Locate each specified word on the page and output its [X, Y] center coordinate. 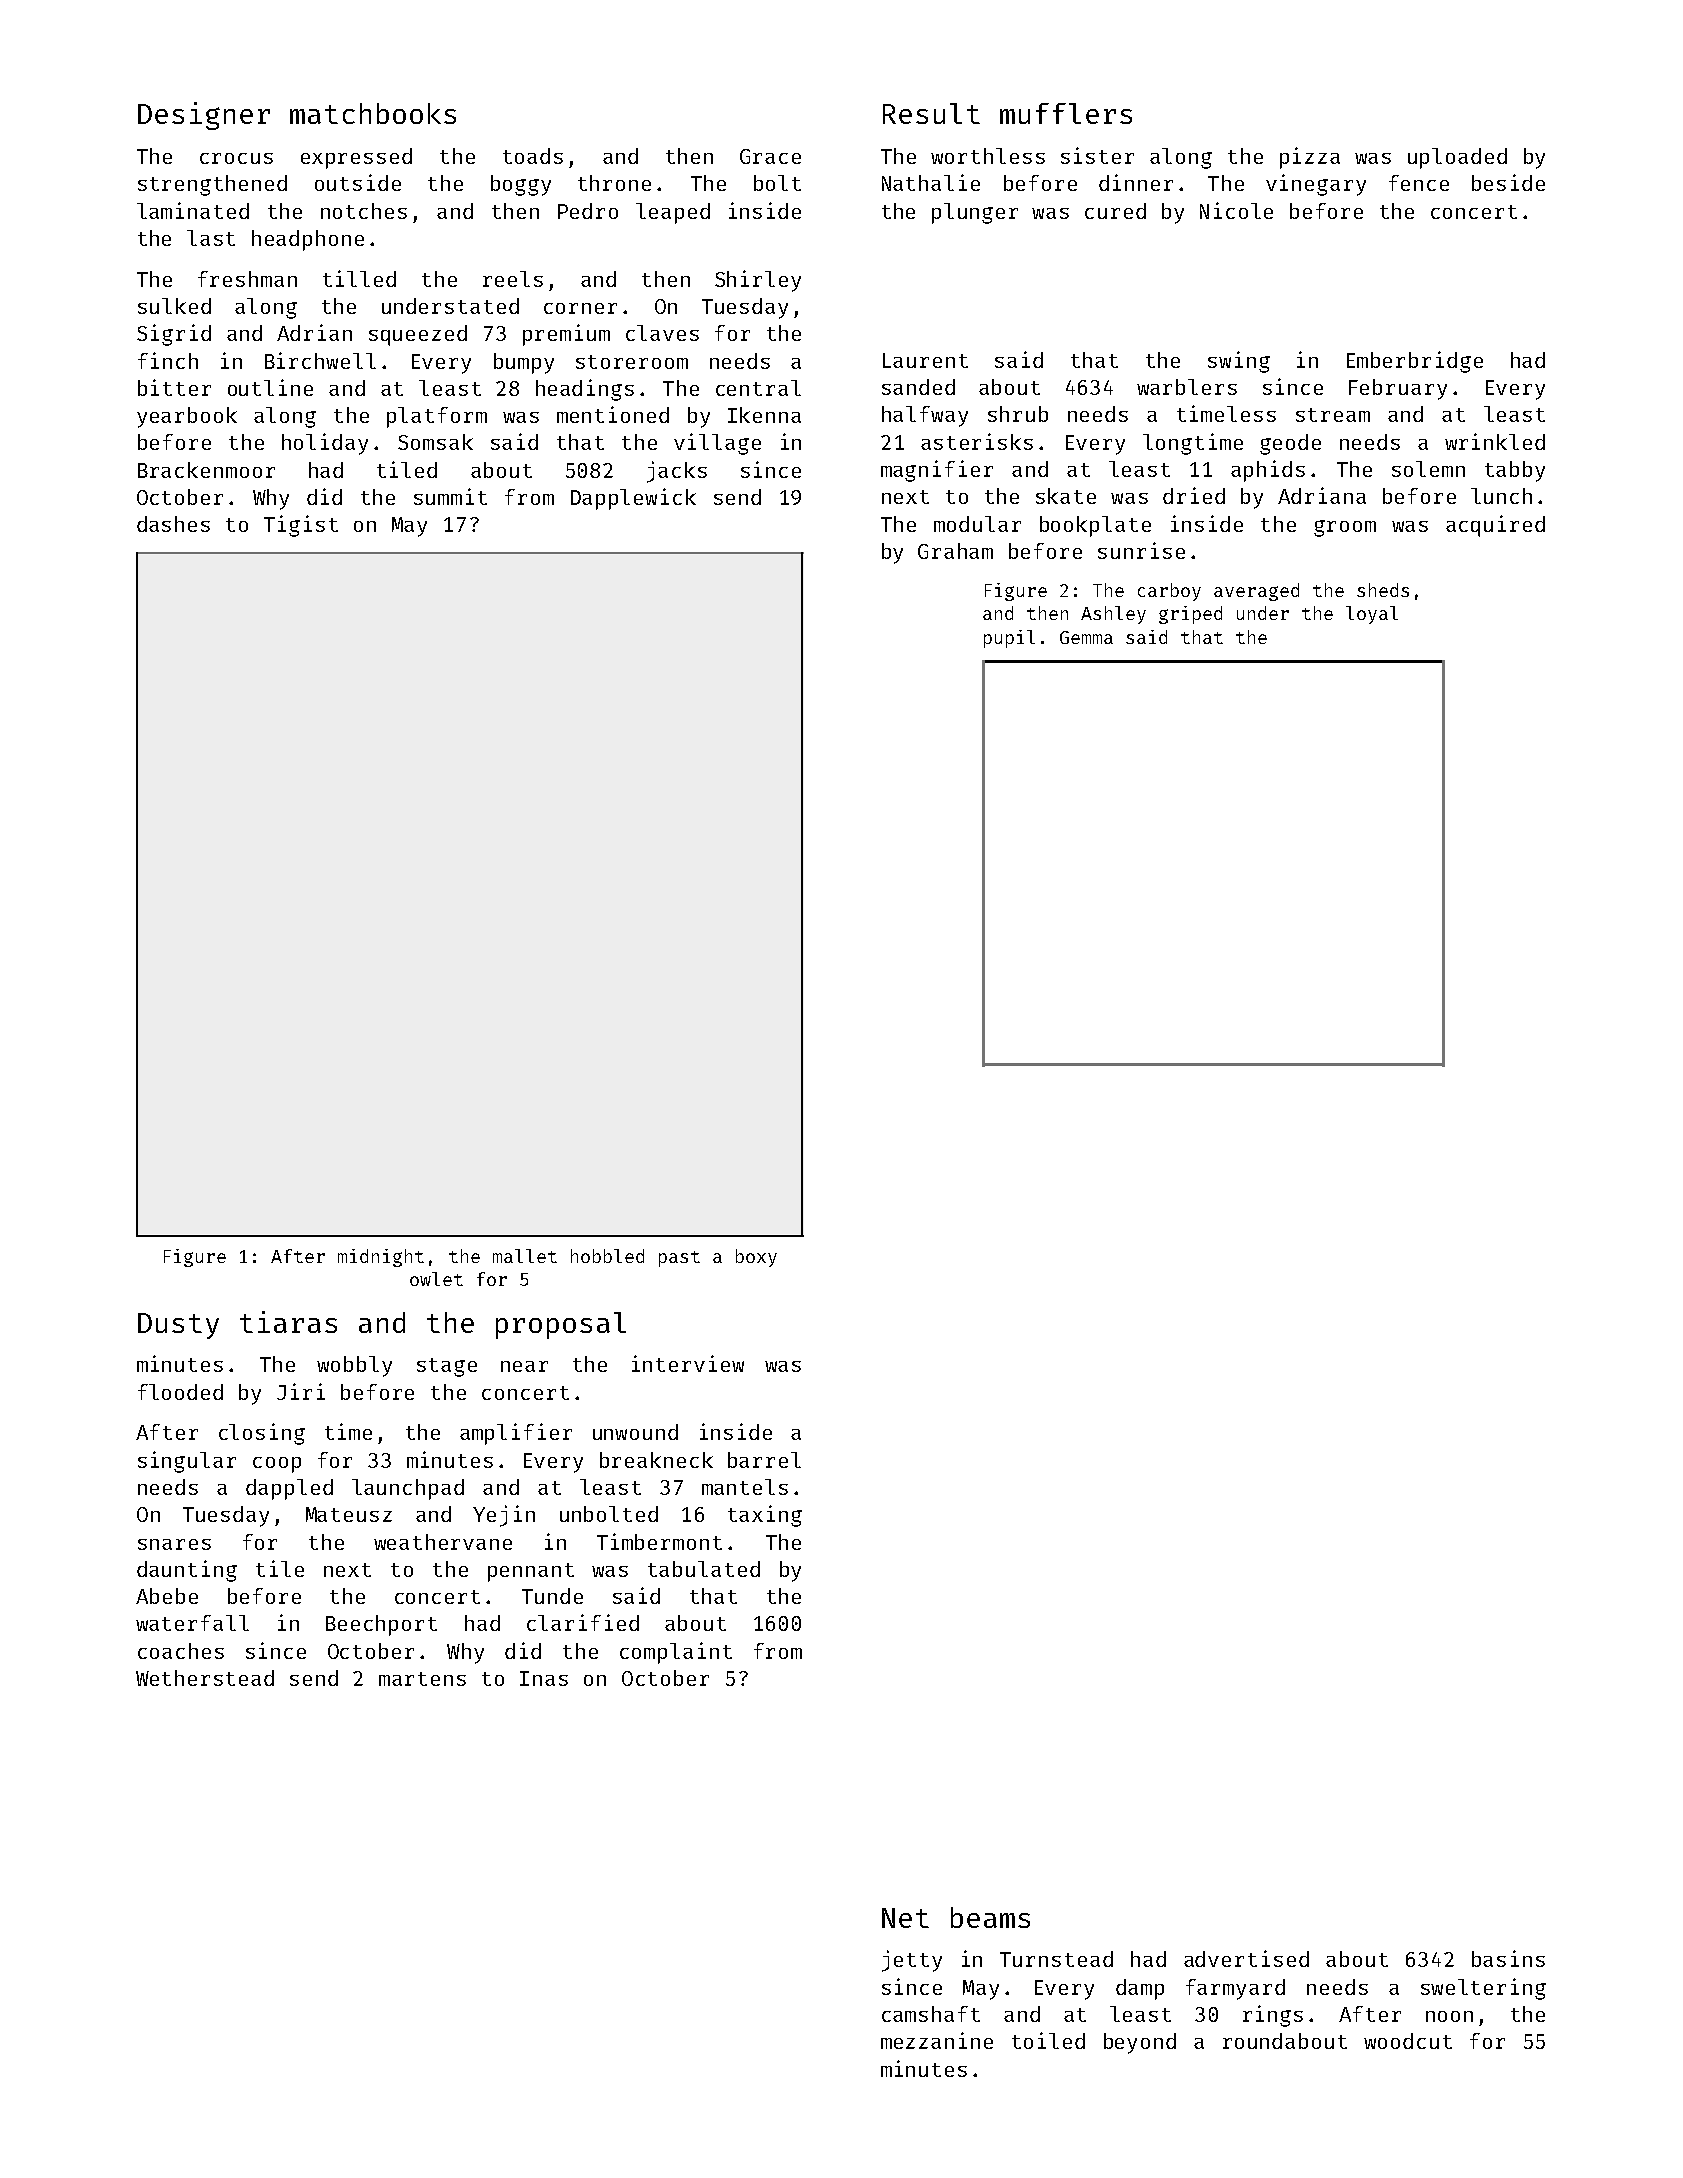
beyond [1140, 2043]
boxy [756, 1258]
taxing [765, 1516]
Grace [770, 156]
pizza [1310, 158]
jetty [912, 1961]
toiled [1048, 2040]
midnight [381, 1258]
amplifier [516, 1434]
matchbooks [373, 113]
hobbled [607, 1256]
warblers [1187, 387]
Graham [955, 551]
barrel [764, 1460]
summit [450, 496]
